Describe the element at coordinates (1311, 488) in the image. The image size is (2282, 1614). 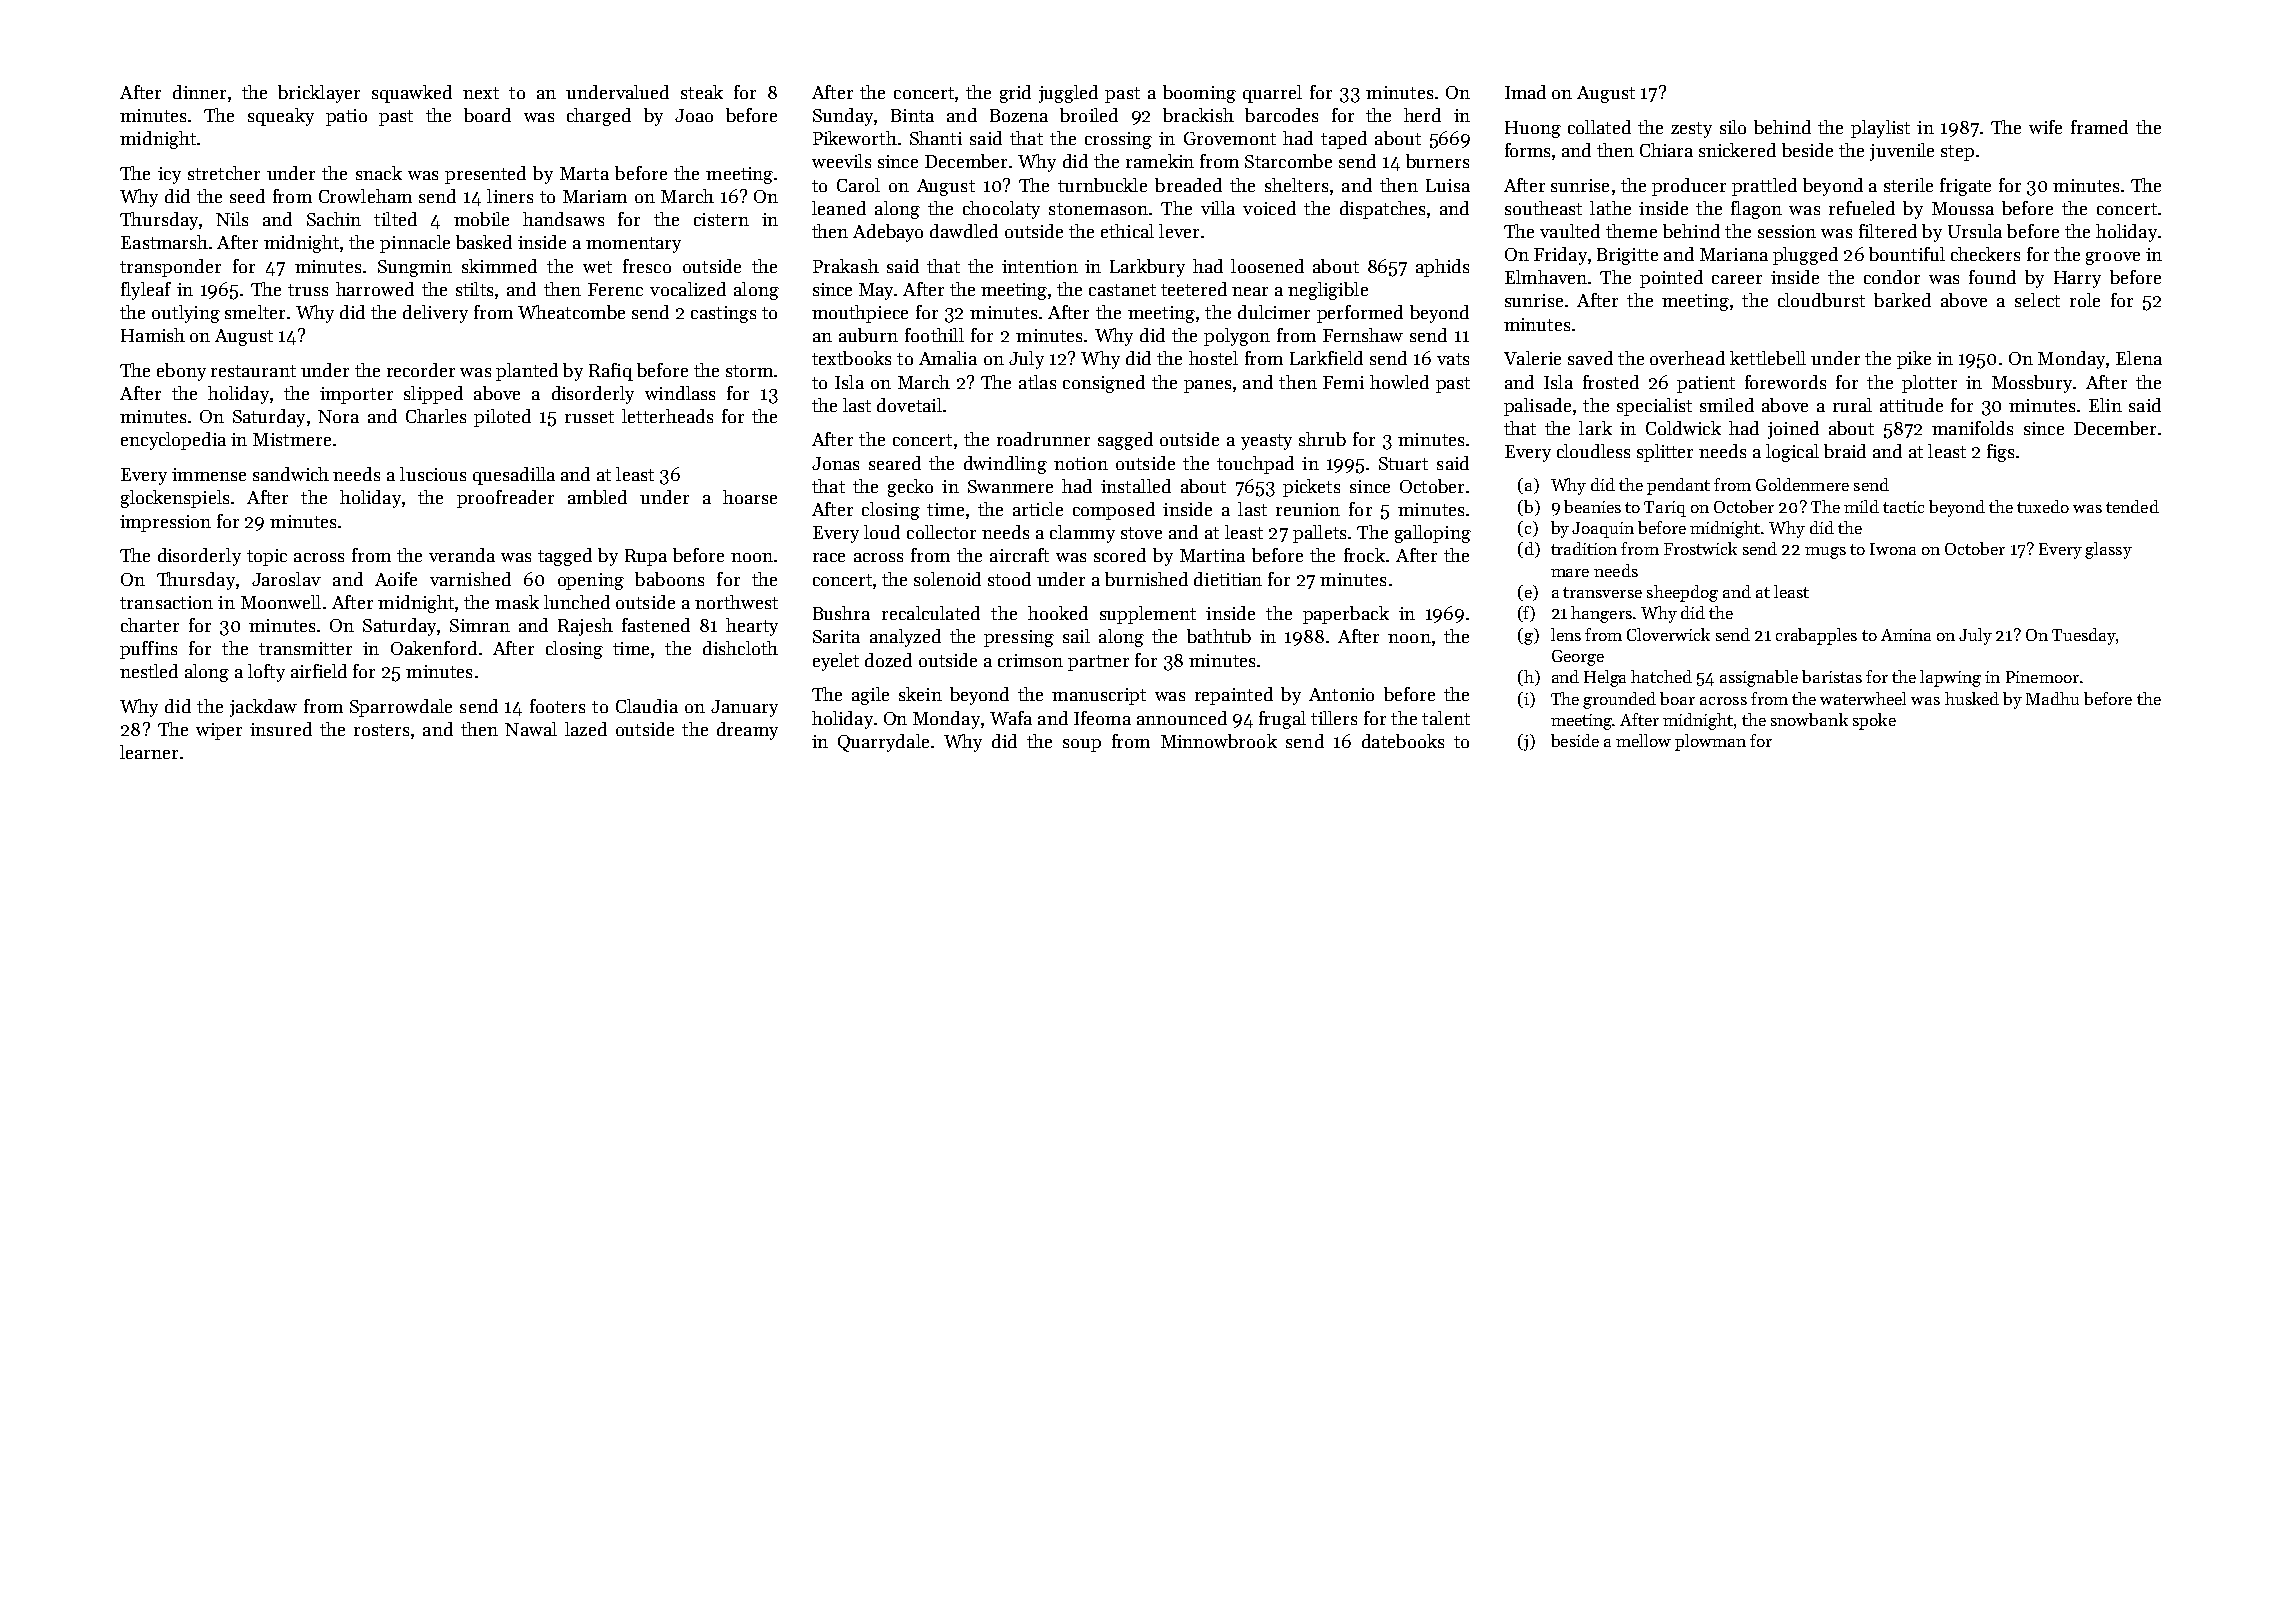
I see `pickets` at that location.
